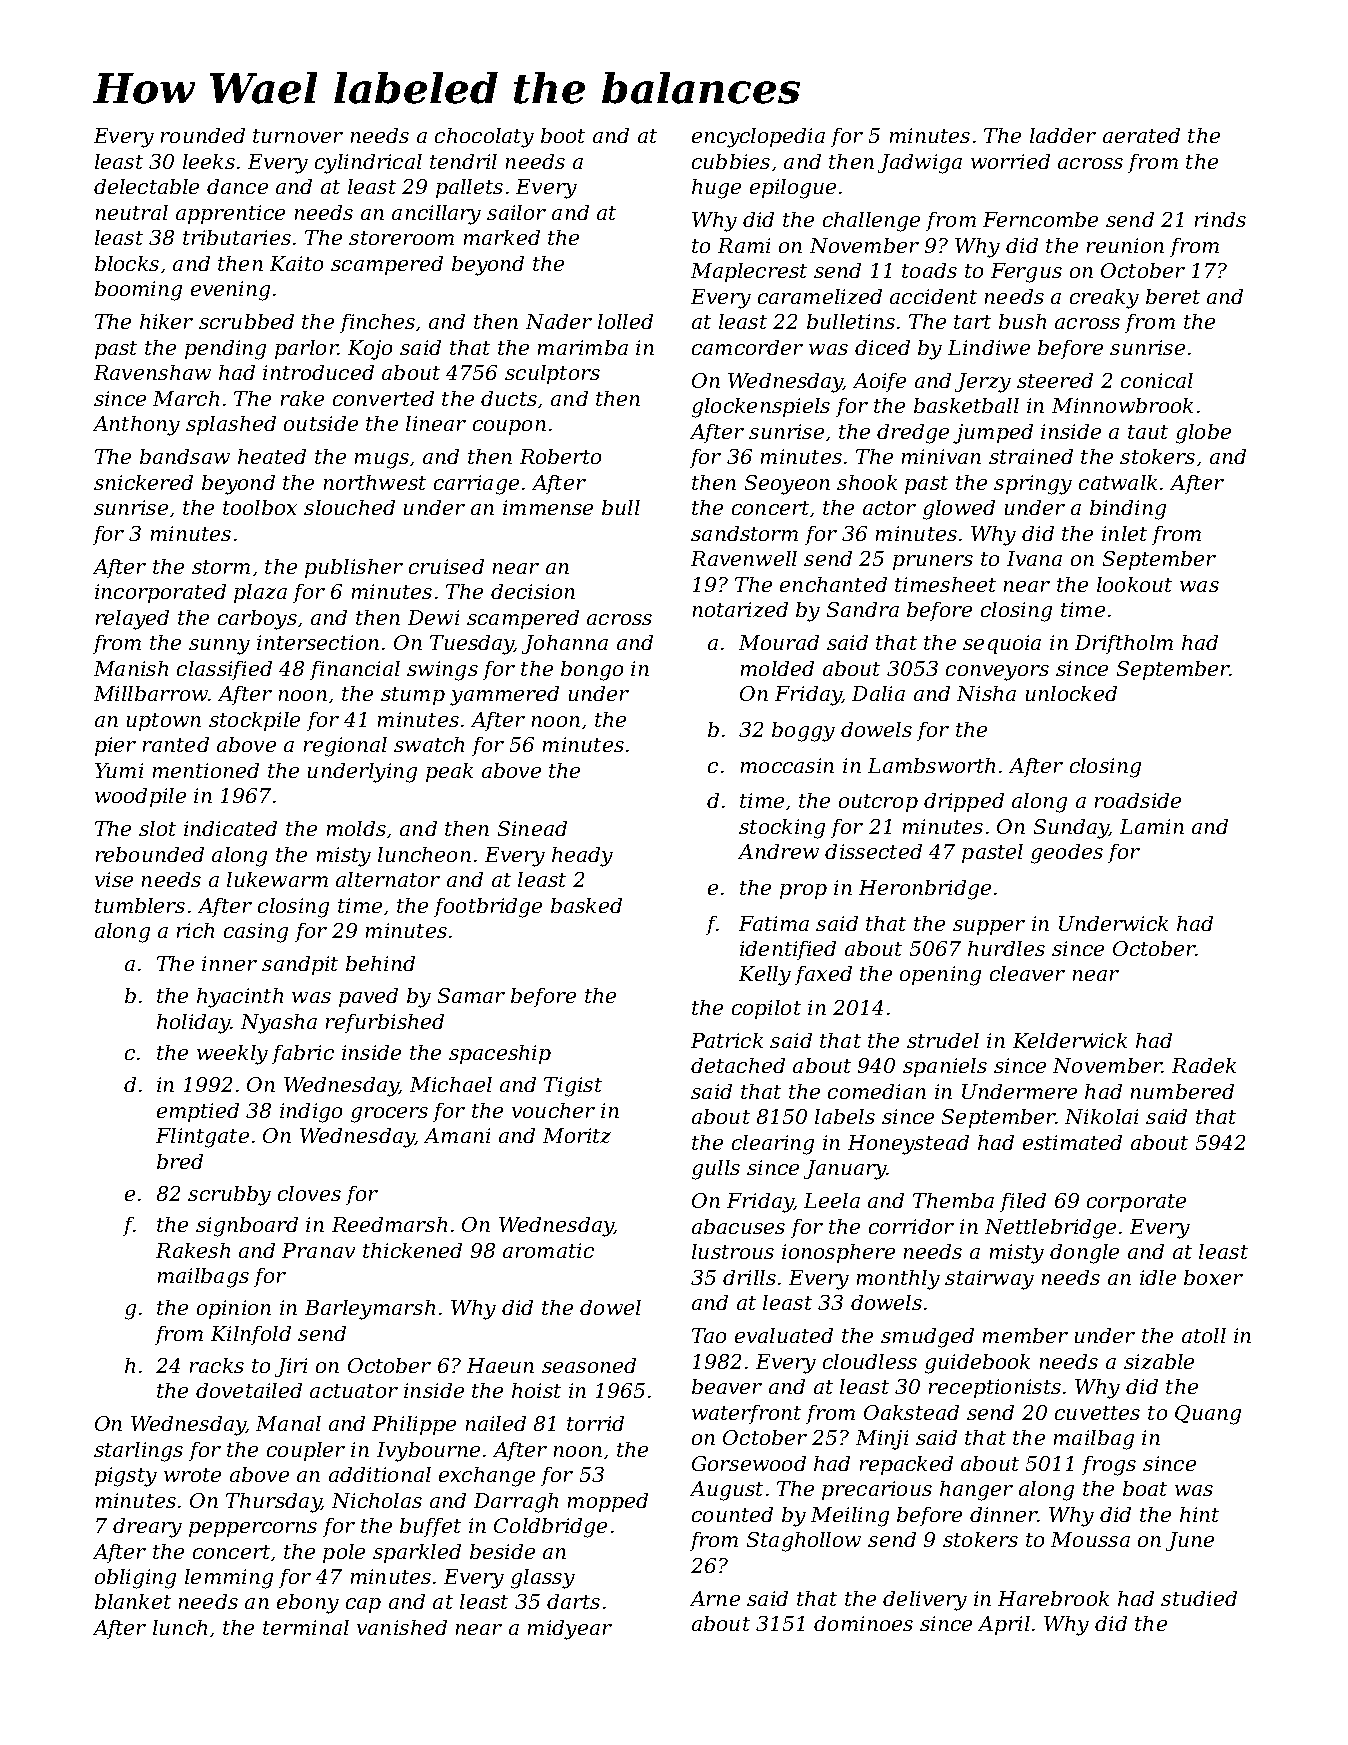 This document has height=1745, width=1348. I want to click on indicated, so click(230, 828).
